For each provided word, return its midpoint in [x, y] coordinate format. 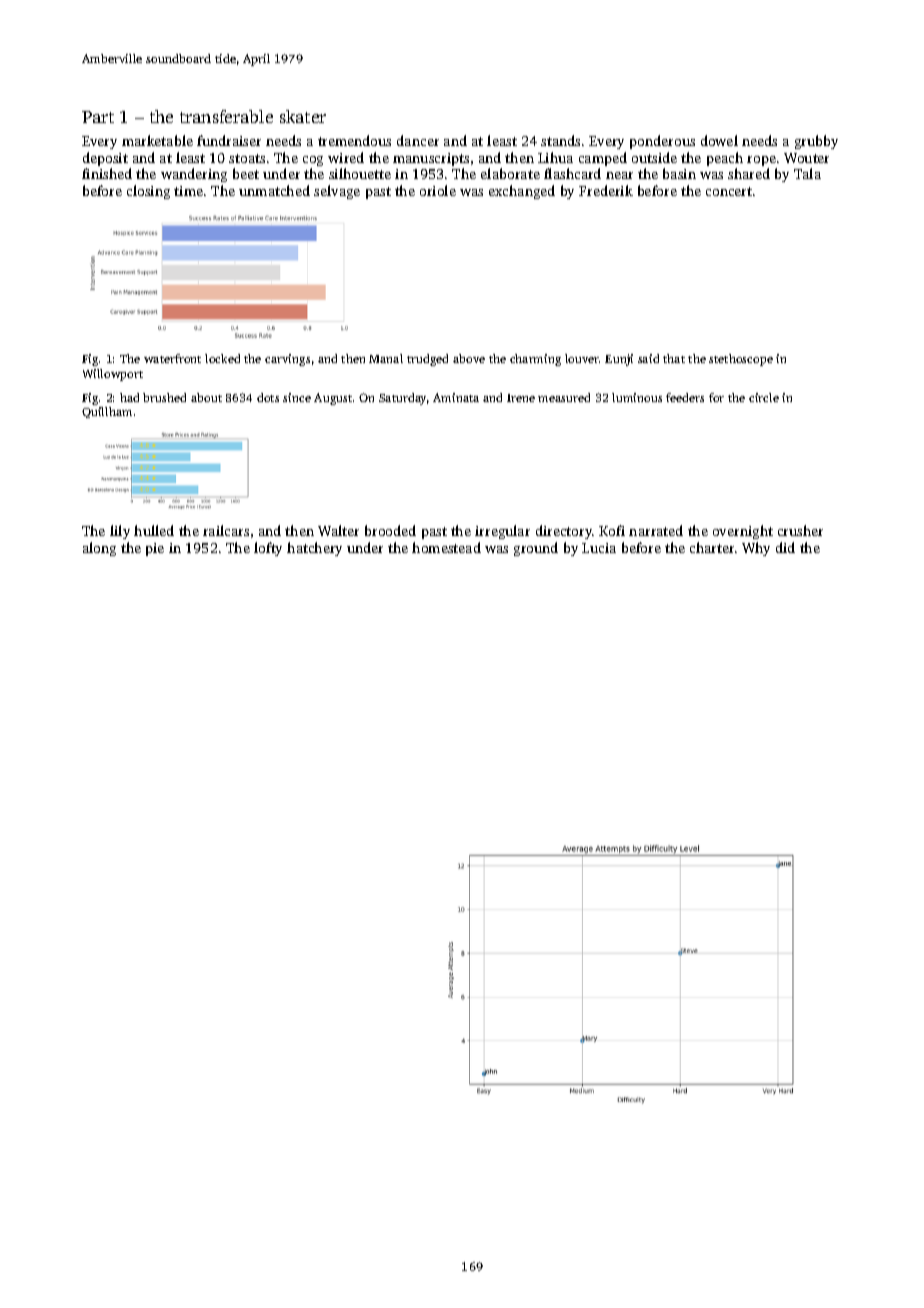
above [469, 358]
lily [120, 532]
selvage [337, 192]
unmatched [274, 190]
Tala [807, 173]
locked [222, 358]
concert [729, 191]
